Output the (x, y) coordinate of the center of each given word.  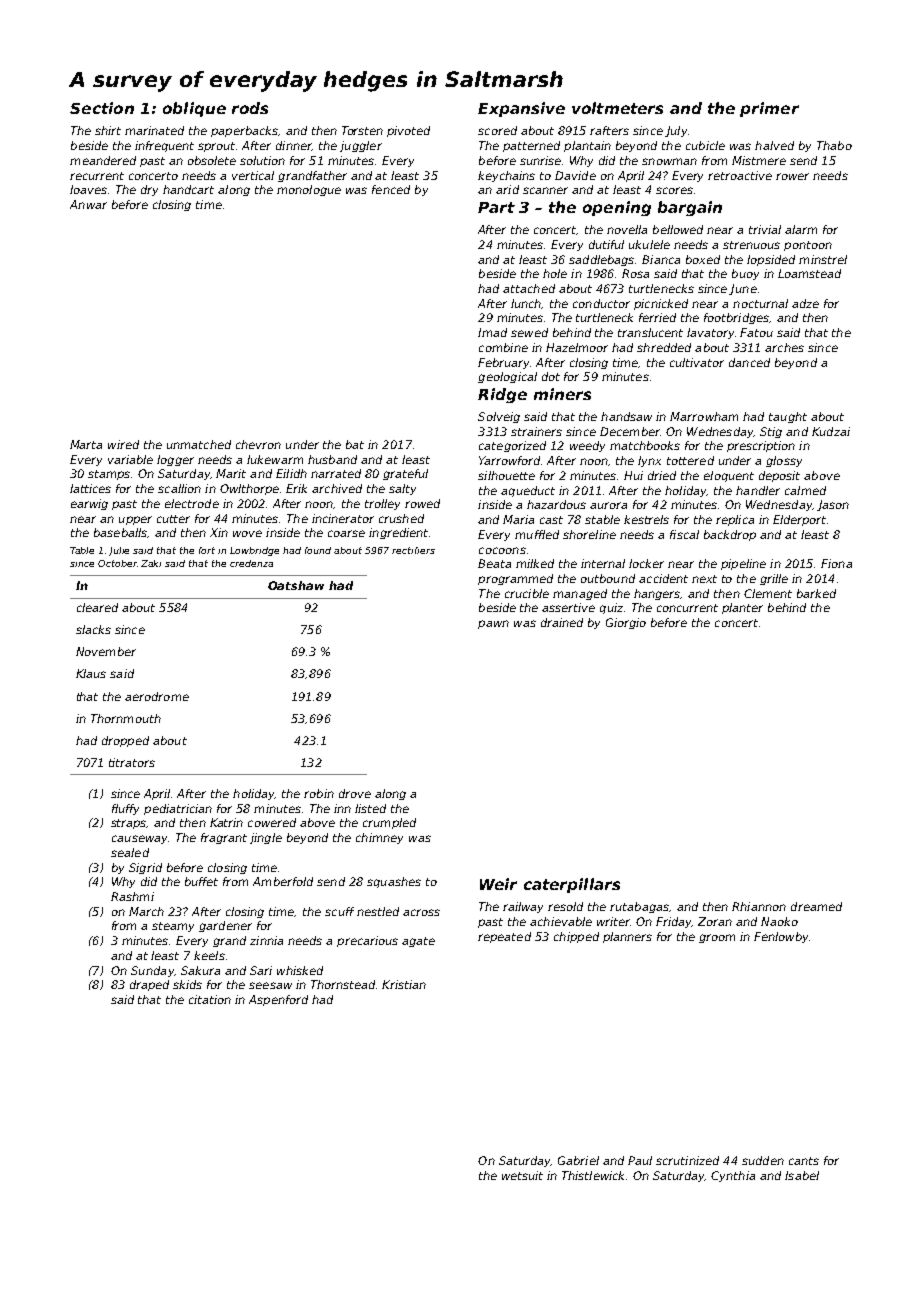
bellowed (678, 229)
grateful (405, 474)
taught (788, 417)
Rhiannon (759, 906)
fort (207, 550)
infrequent (164, 146)
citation (210, 999)
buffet (201, 881)
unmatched (199, 444)
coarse (346, 533)
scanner (545, 190)
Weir (498, 884)
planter (742, 608)
